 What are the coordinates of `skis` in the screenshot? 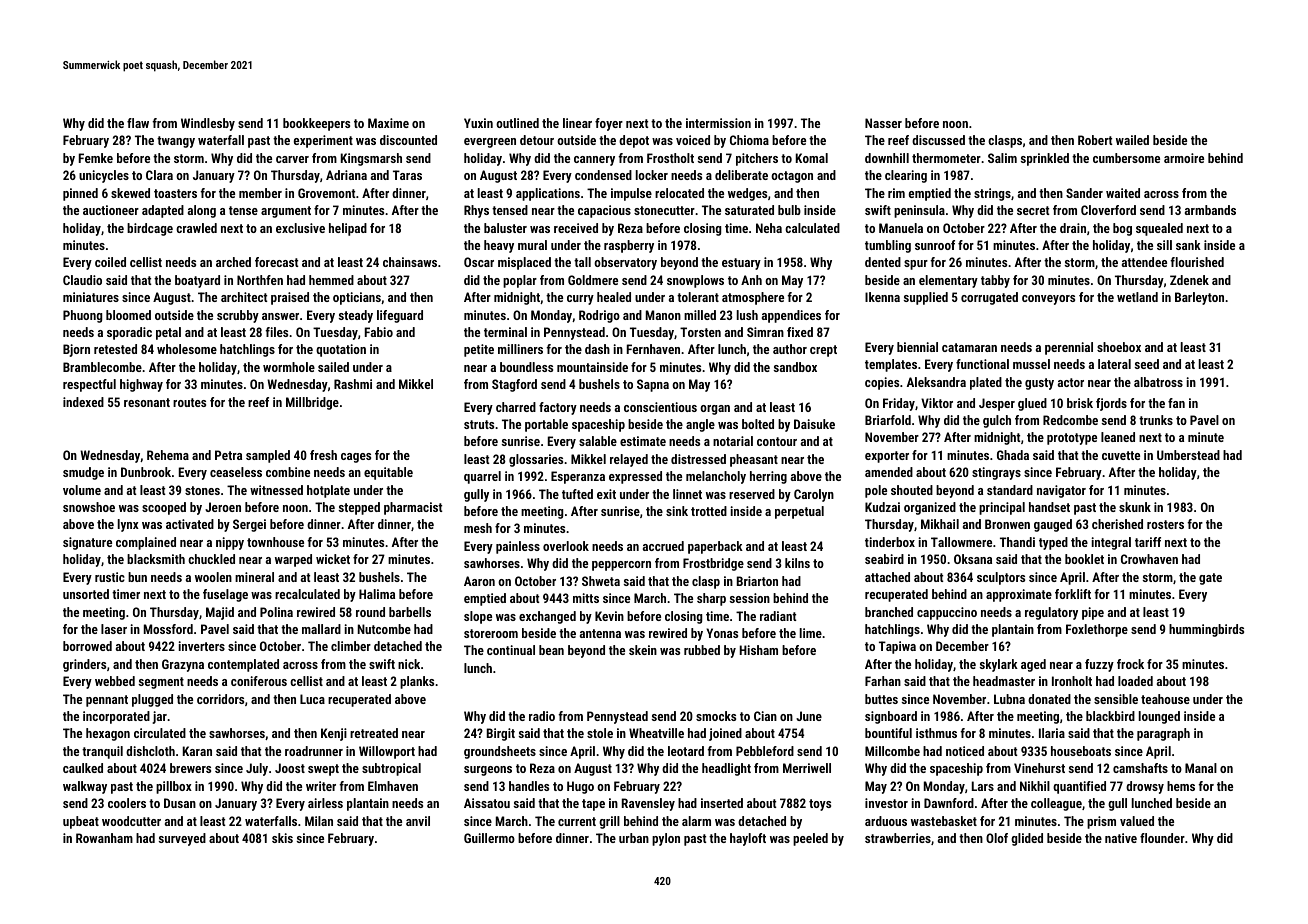 It's located at (282, 838).
